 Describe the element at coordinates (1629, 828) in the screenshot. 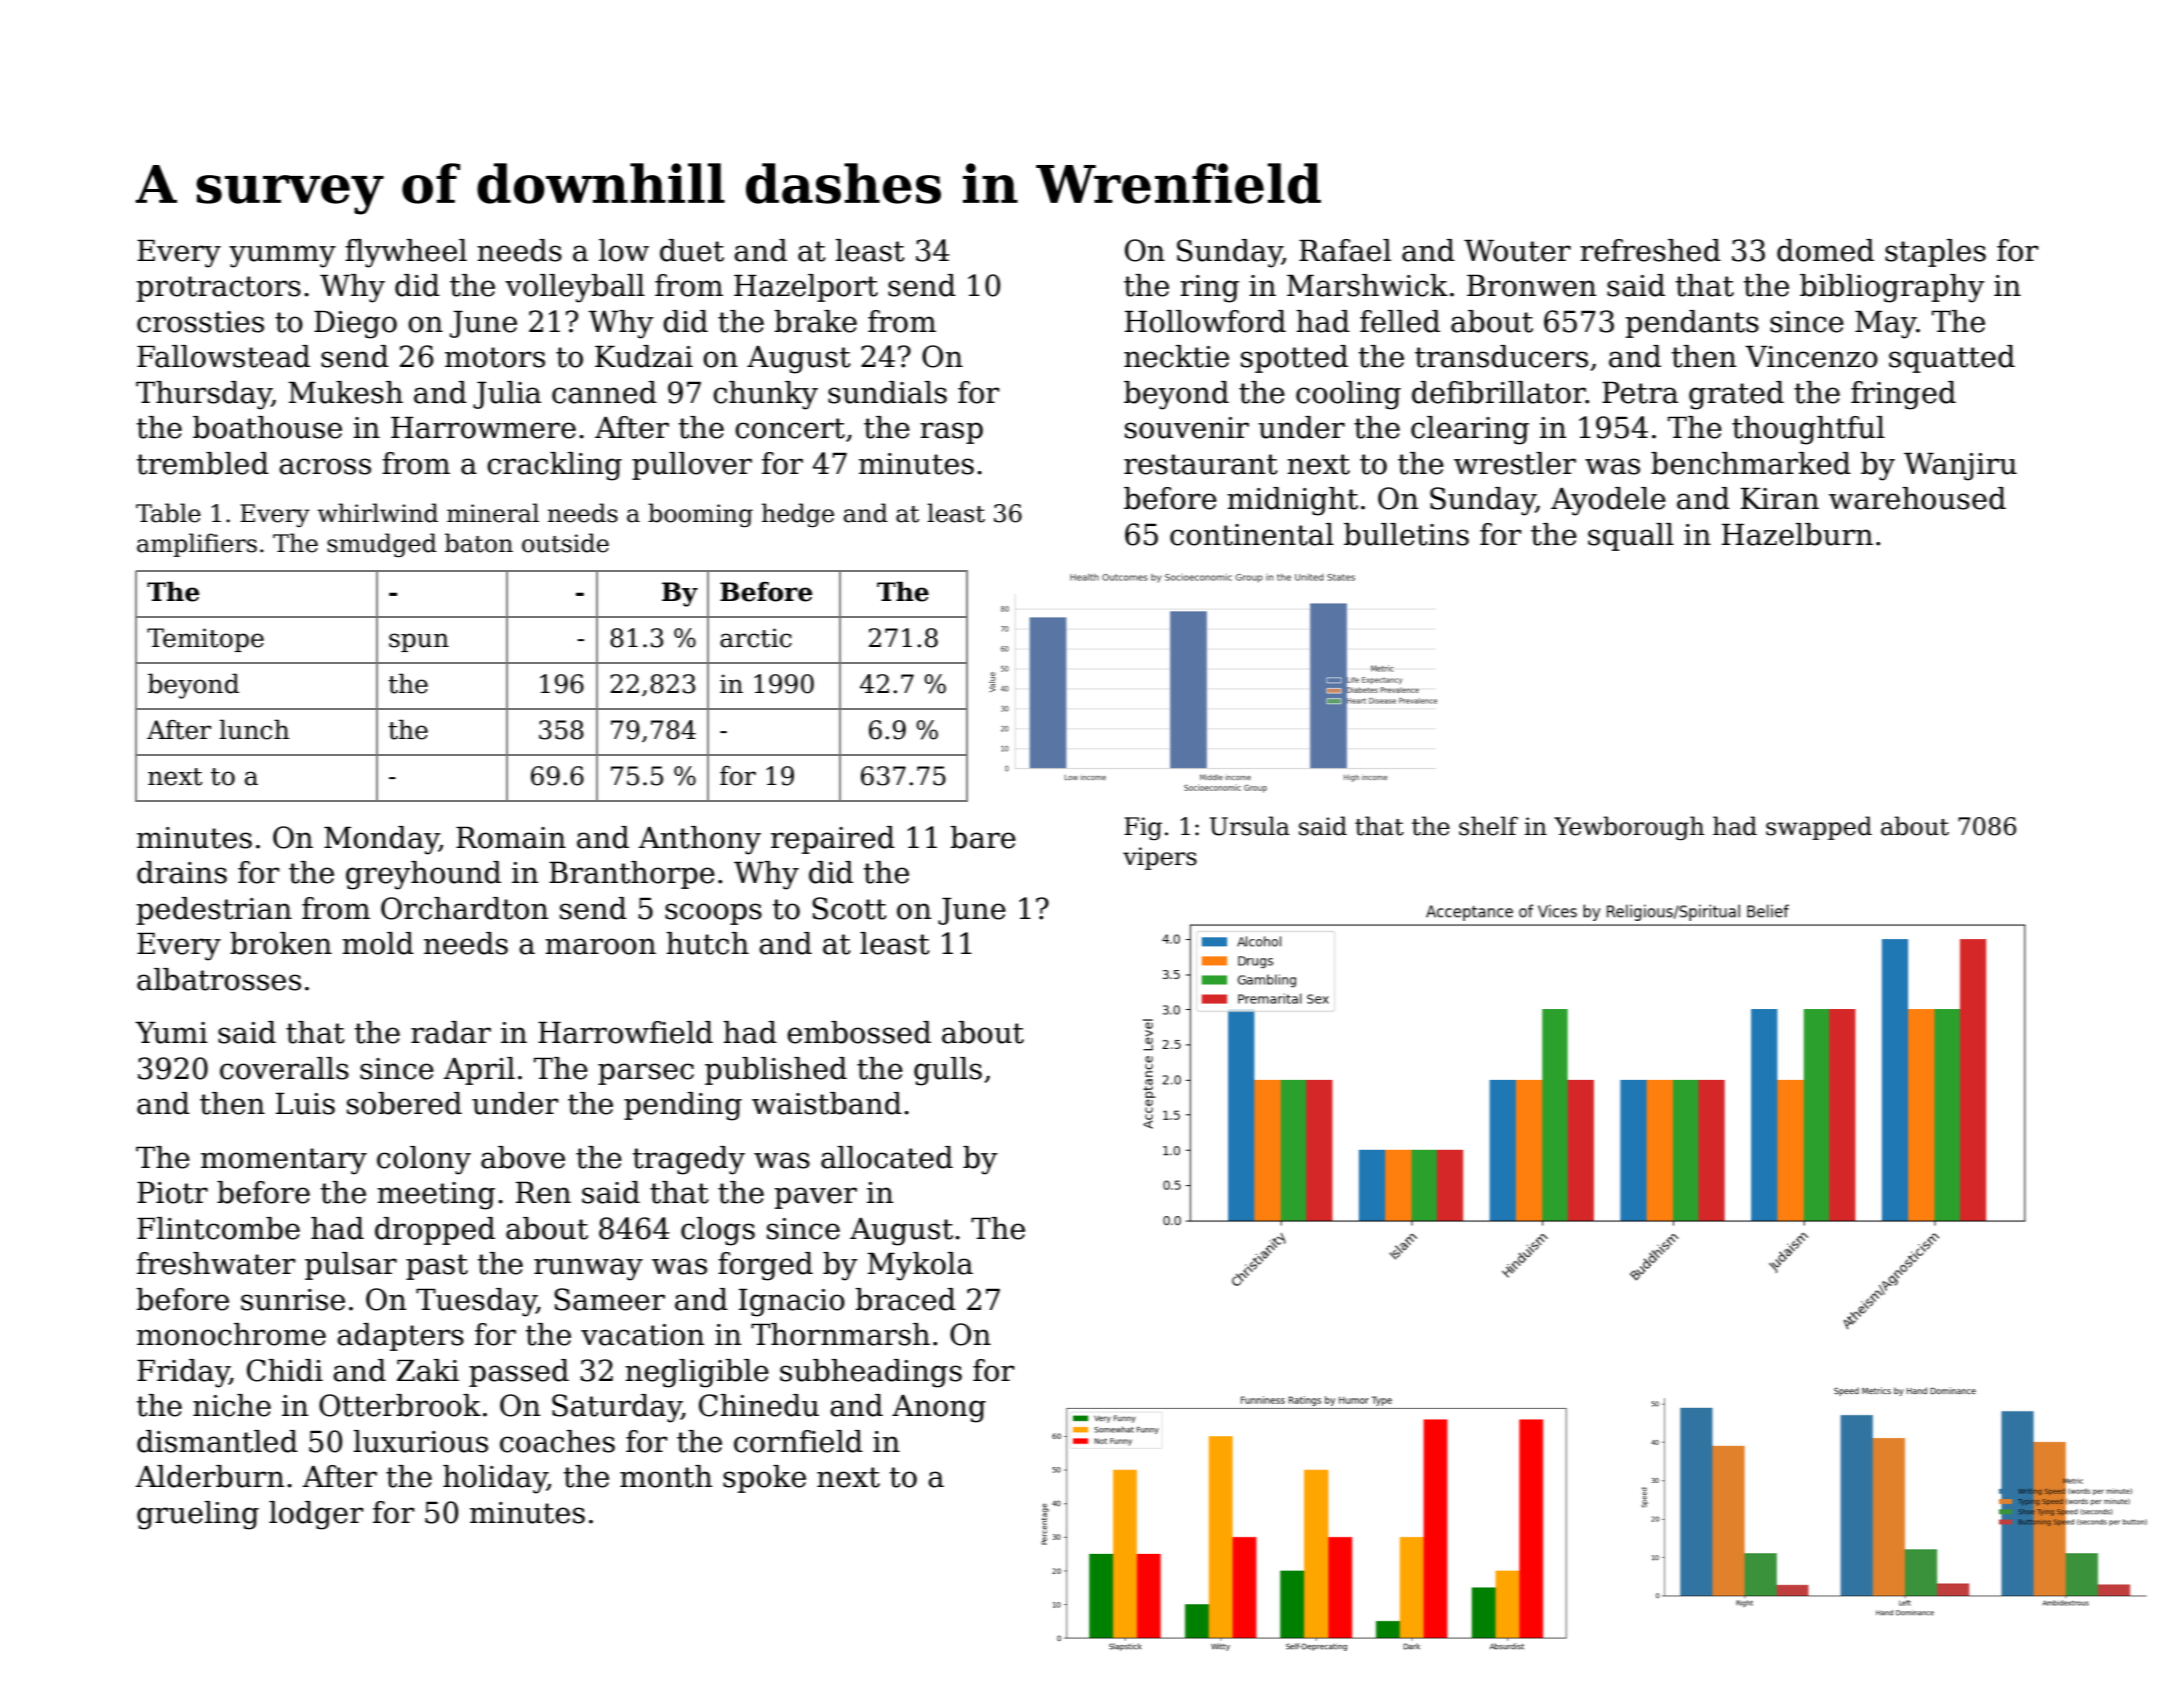

I see `Yewborough` at that location.
